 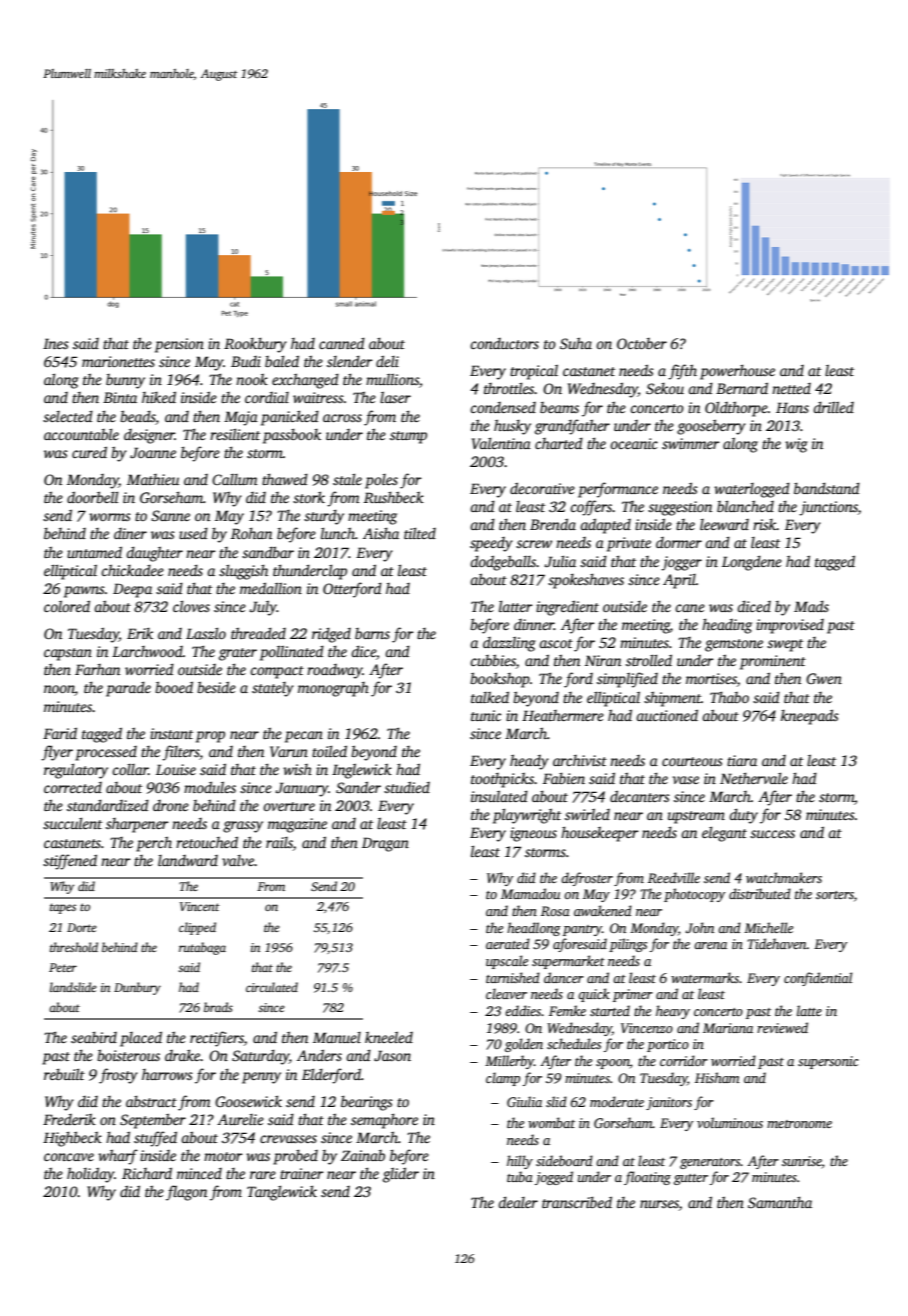 What do you see at coordinates (790, 626) in the document?
I see `improvised` at bounding box center [790, 626].
